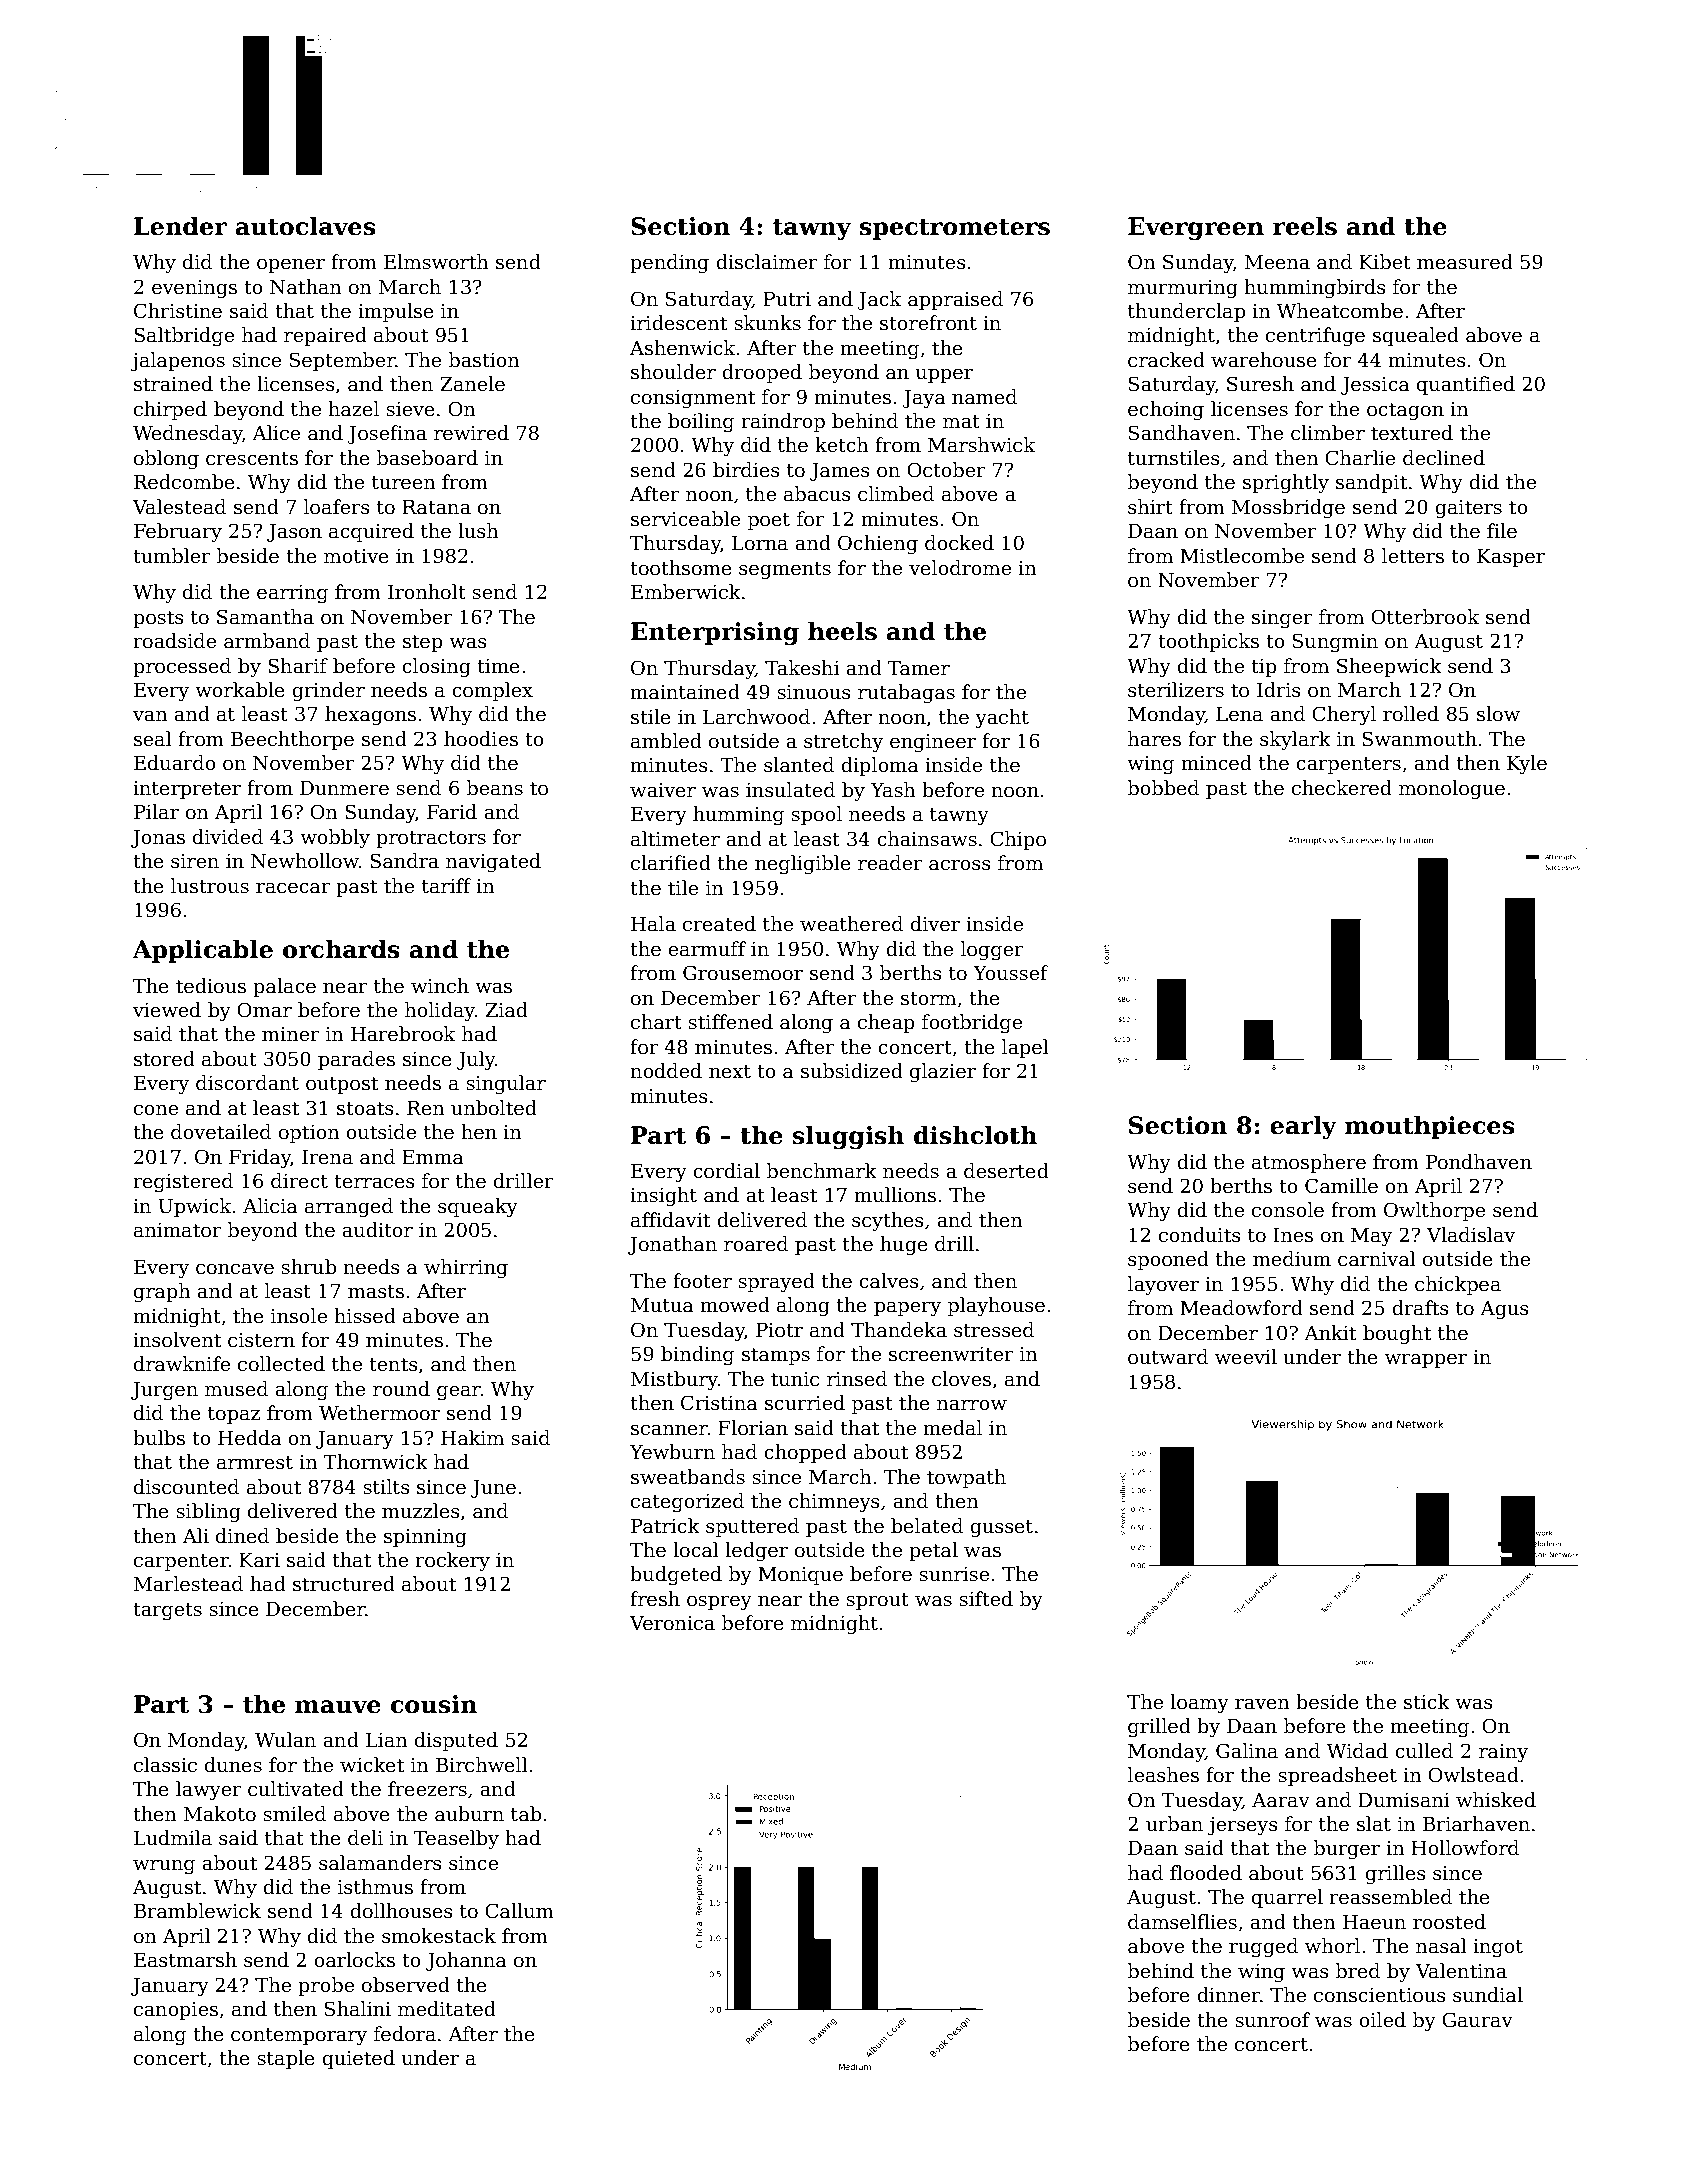  I want to click on next, so click(730, 1072).
